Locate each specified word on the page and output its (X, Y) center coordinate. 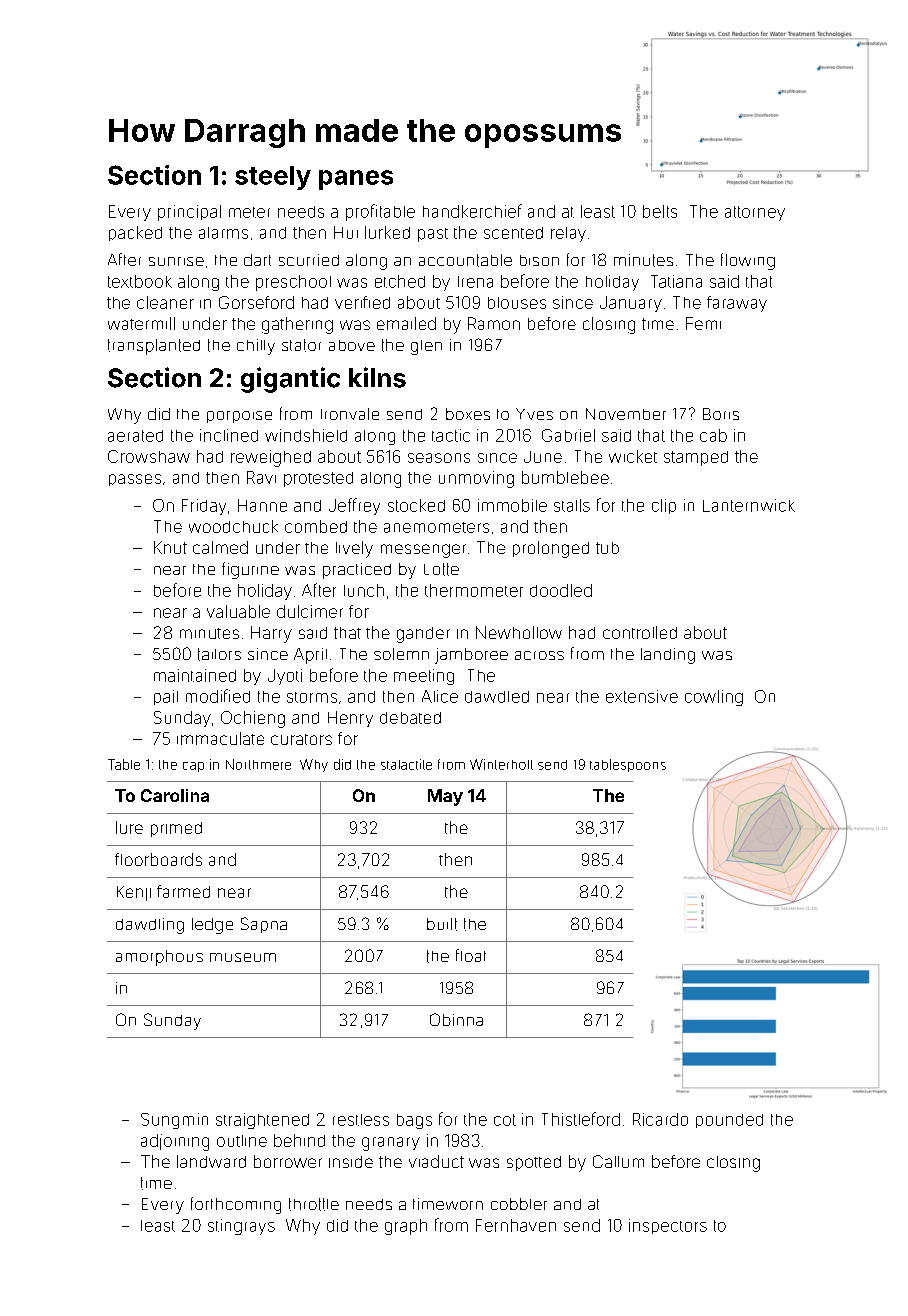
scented (513, 233)
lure (129, 827)
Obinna (456, 1019)
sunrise (176, 261)
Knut (170, 547)
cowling (714, 698)
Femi (703, 323)
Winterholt (501, 764)
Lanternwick (749, 505)
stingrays (241, 1227)
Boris (721, 414)
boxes (468, 414)
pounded (729, 1121)
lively (354, 549)
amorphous (159, 958)
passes (135, 480)
